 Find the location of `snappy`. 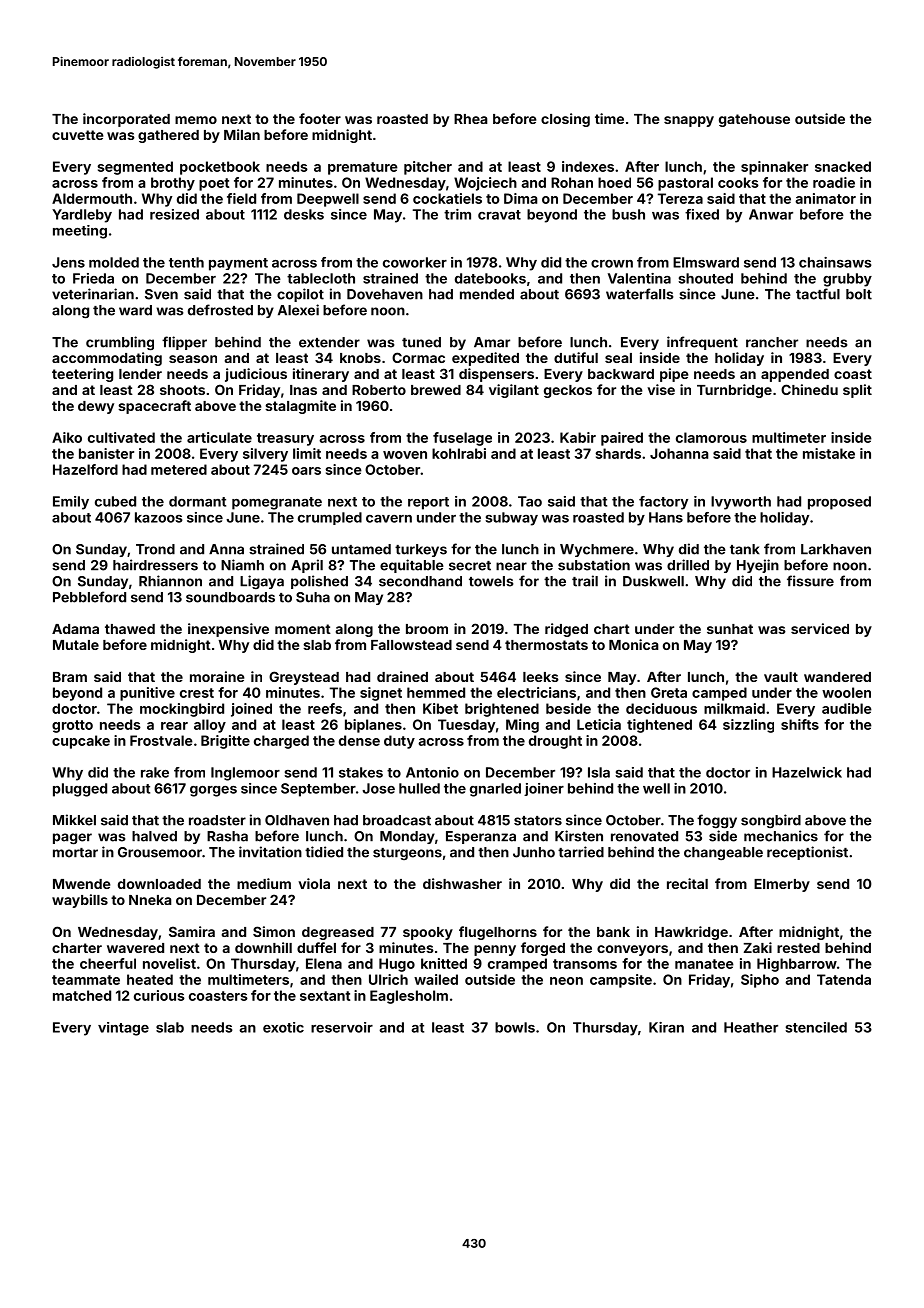

snappy is located at coordinates (689, 121).
